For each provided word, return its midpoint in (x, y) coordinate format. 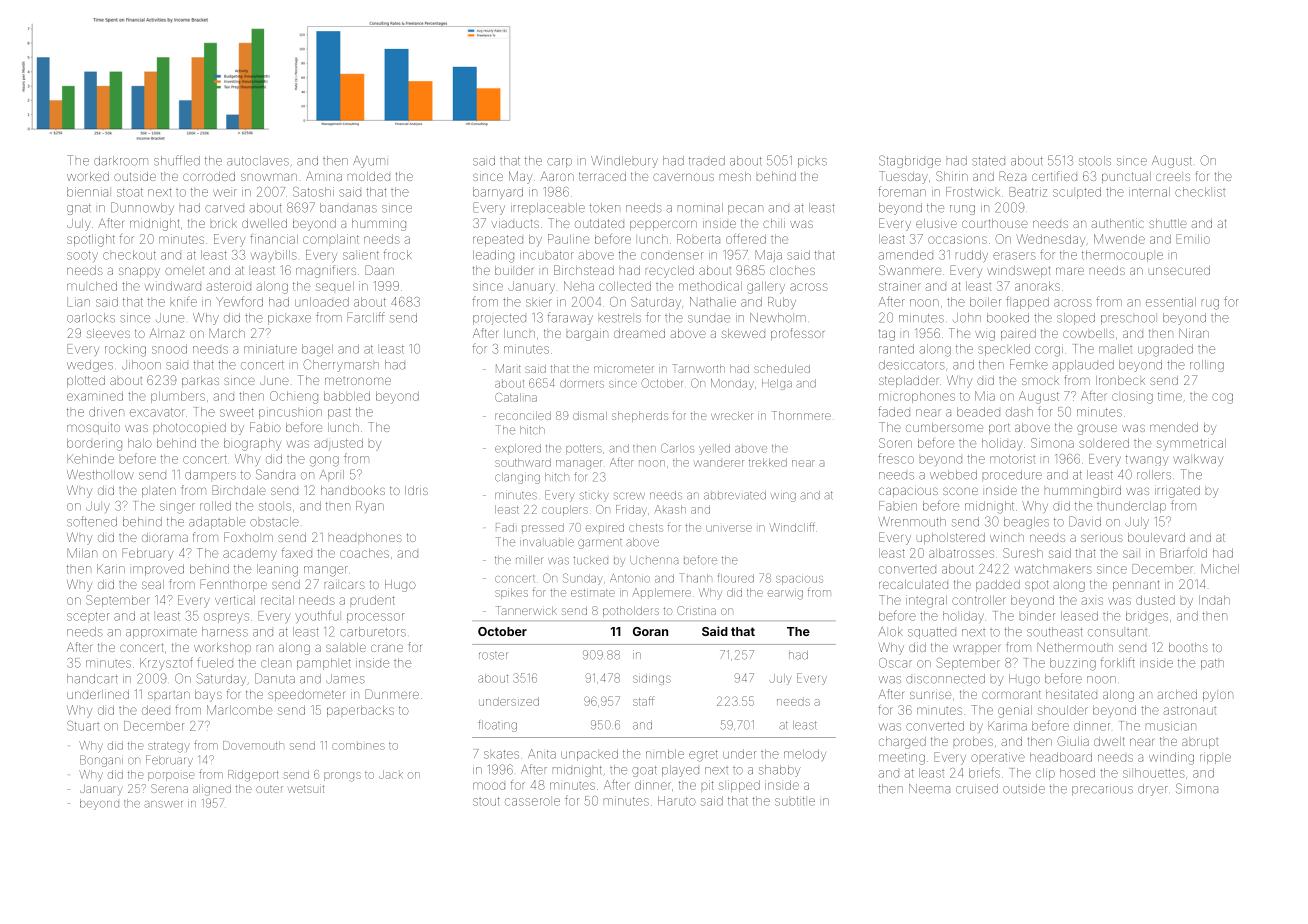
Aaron (557, 176)
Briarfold (1183, 553)
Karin (111, 569)
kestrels (620, 318)
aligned (212, 790)
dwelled (264, 223)
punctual (1126, 177)
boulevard (1156, 537)
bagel (317, 350)
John (967, 318)
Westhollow (100, 475)
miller (529, 560)
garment (600, 544)
